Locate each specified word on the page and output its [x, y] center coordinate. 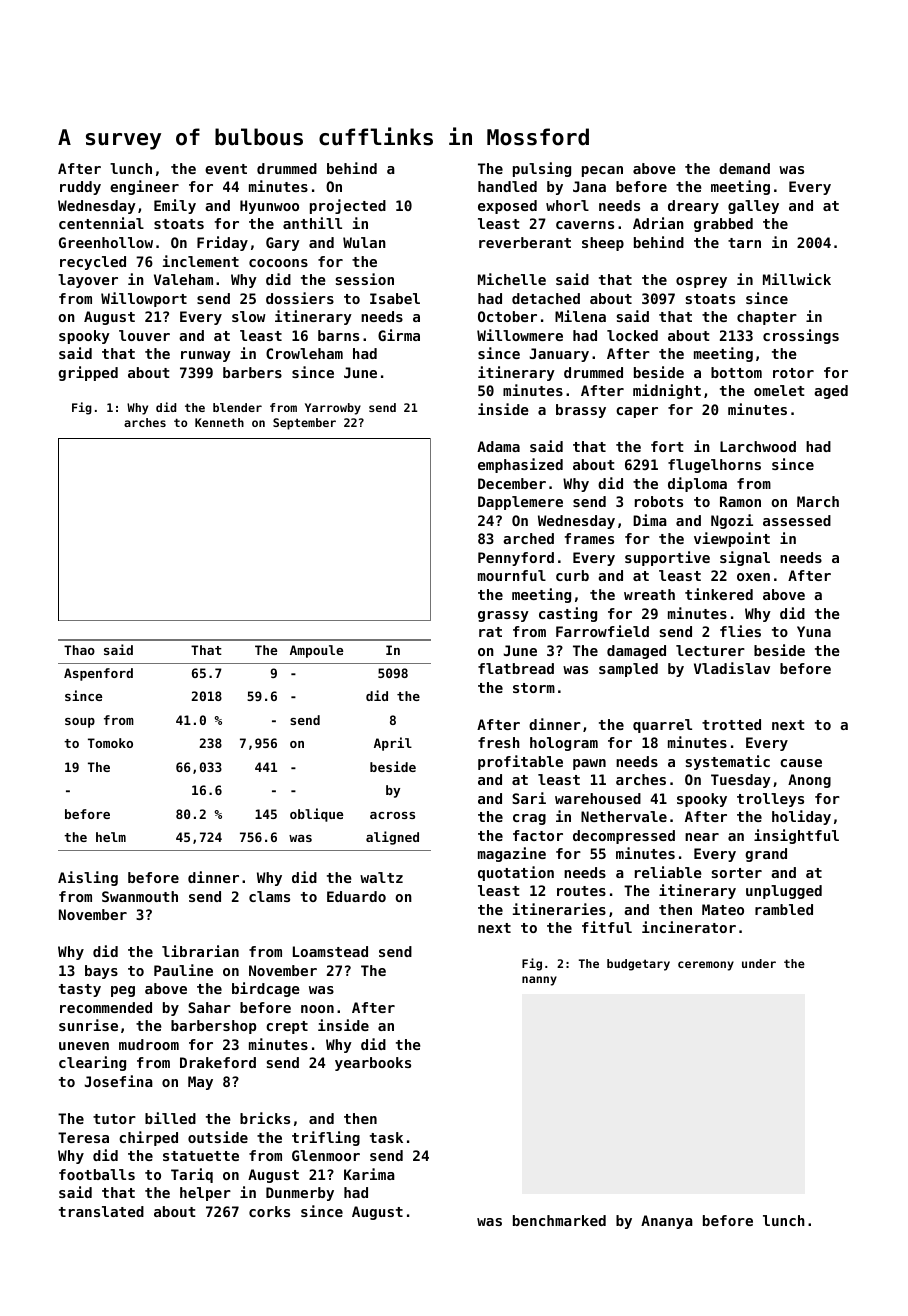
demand [744, 168]
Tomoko [110, 743]
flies [740, 631]
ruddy [80, 188]
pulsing [542, 169]
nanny [539, 981]
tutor [114, 1119]
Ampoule [316, 651]
